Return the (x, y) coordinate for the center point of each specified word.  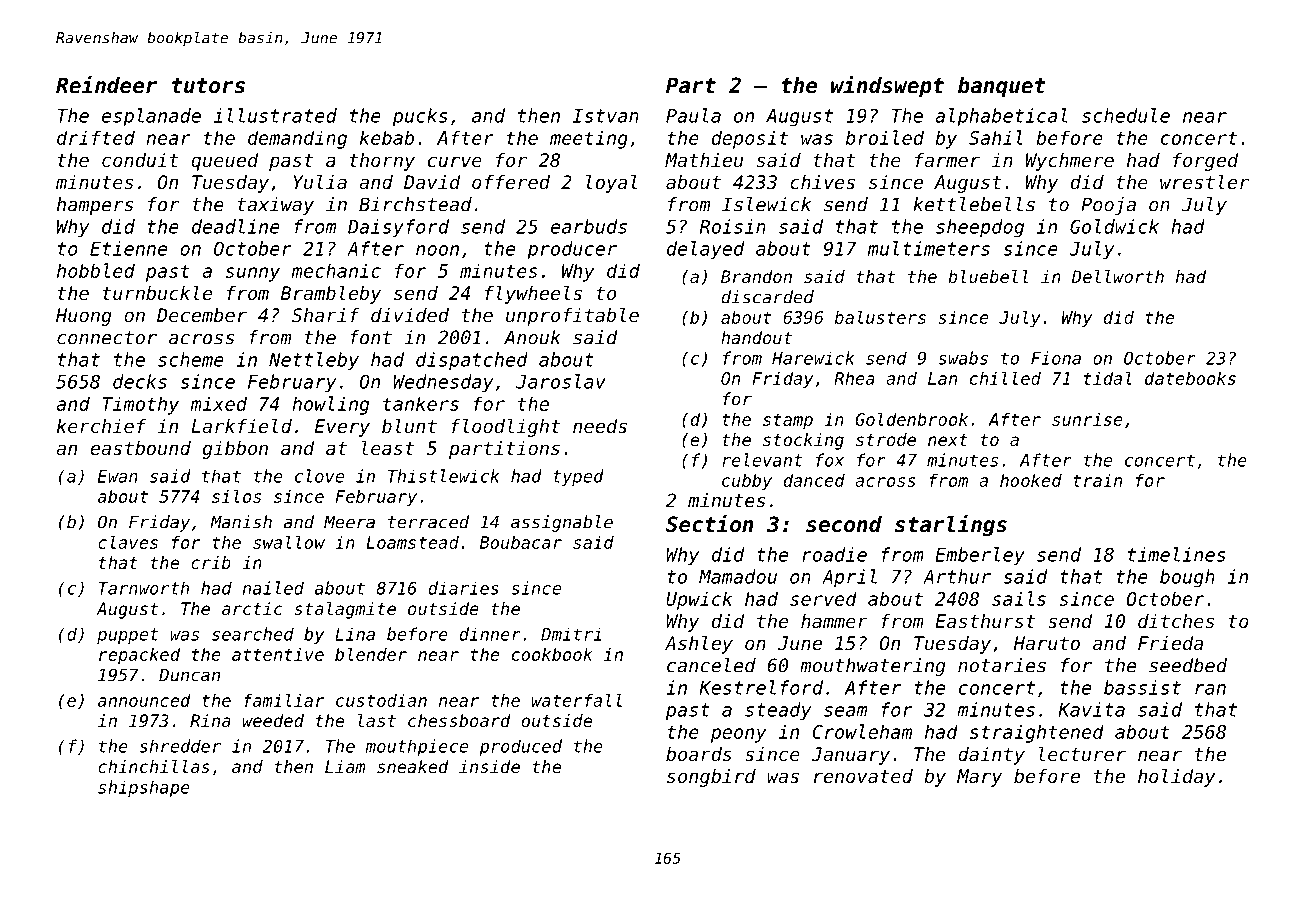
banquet (1002, 87)
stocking (803, 441)
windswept (887, 87)
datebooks (1190, 378)
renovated (863, 776)
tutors (208, 86)
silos (236, 496)
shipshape (144, 788)
